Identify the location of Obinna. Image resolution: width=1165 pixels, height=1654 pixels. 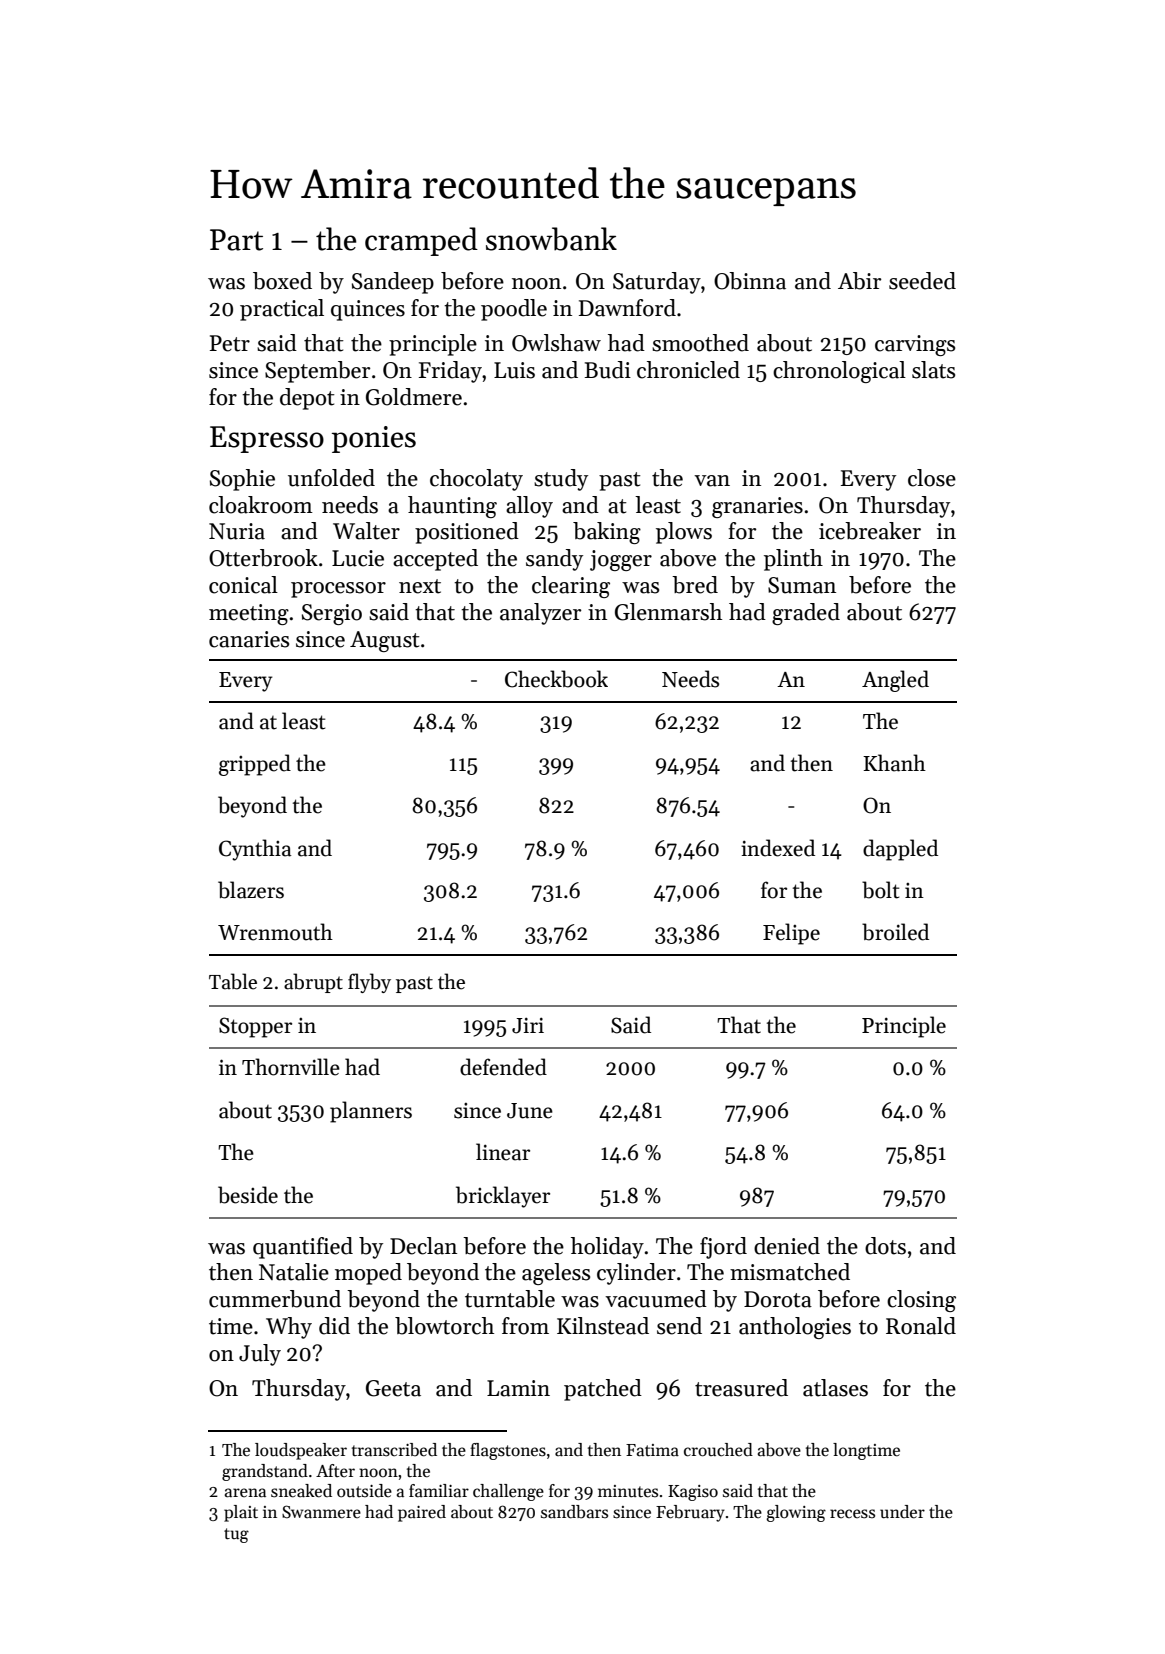
(750, 281).
